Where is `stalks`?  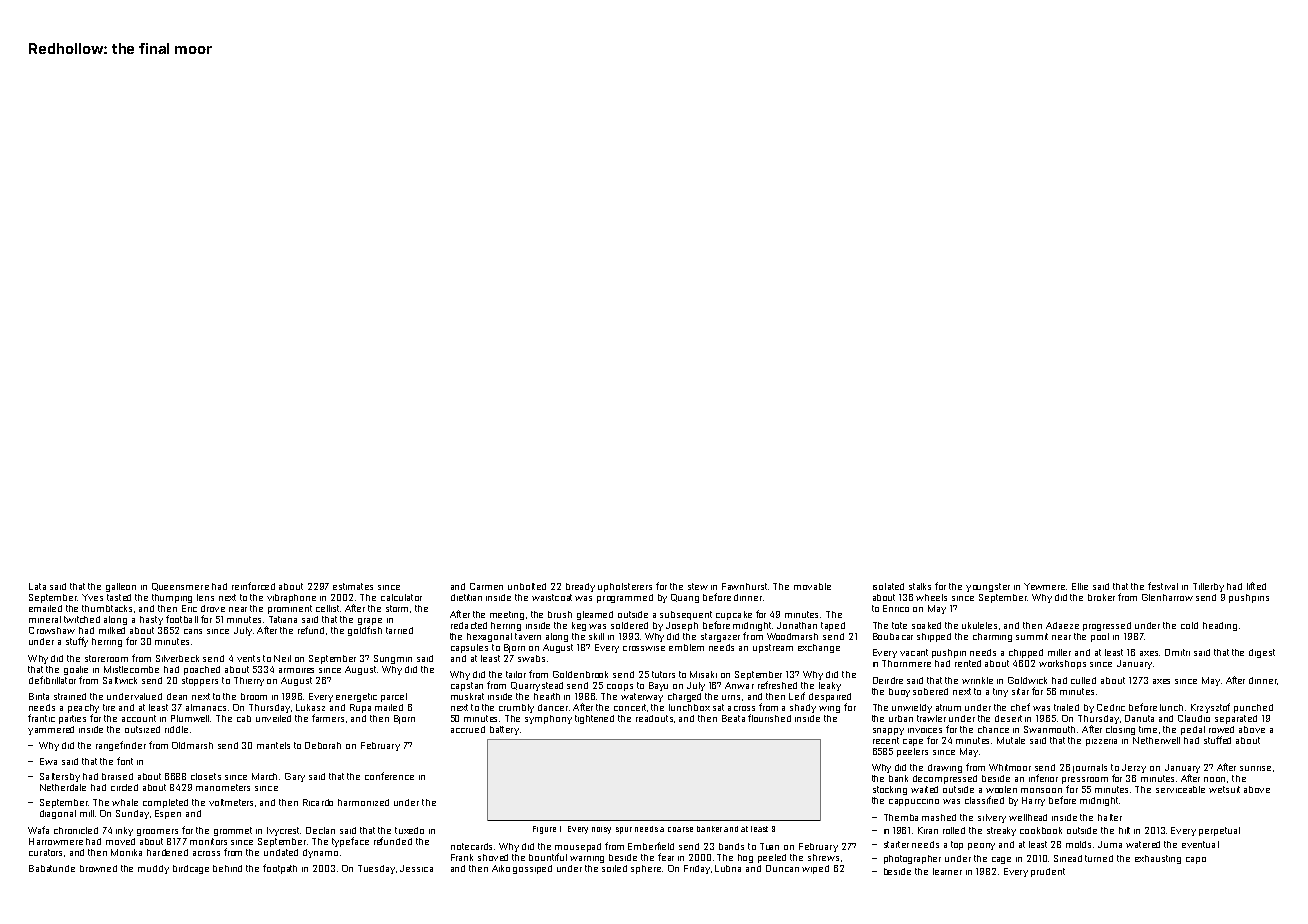
stalks is located at coordinates (920, 586).
